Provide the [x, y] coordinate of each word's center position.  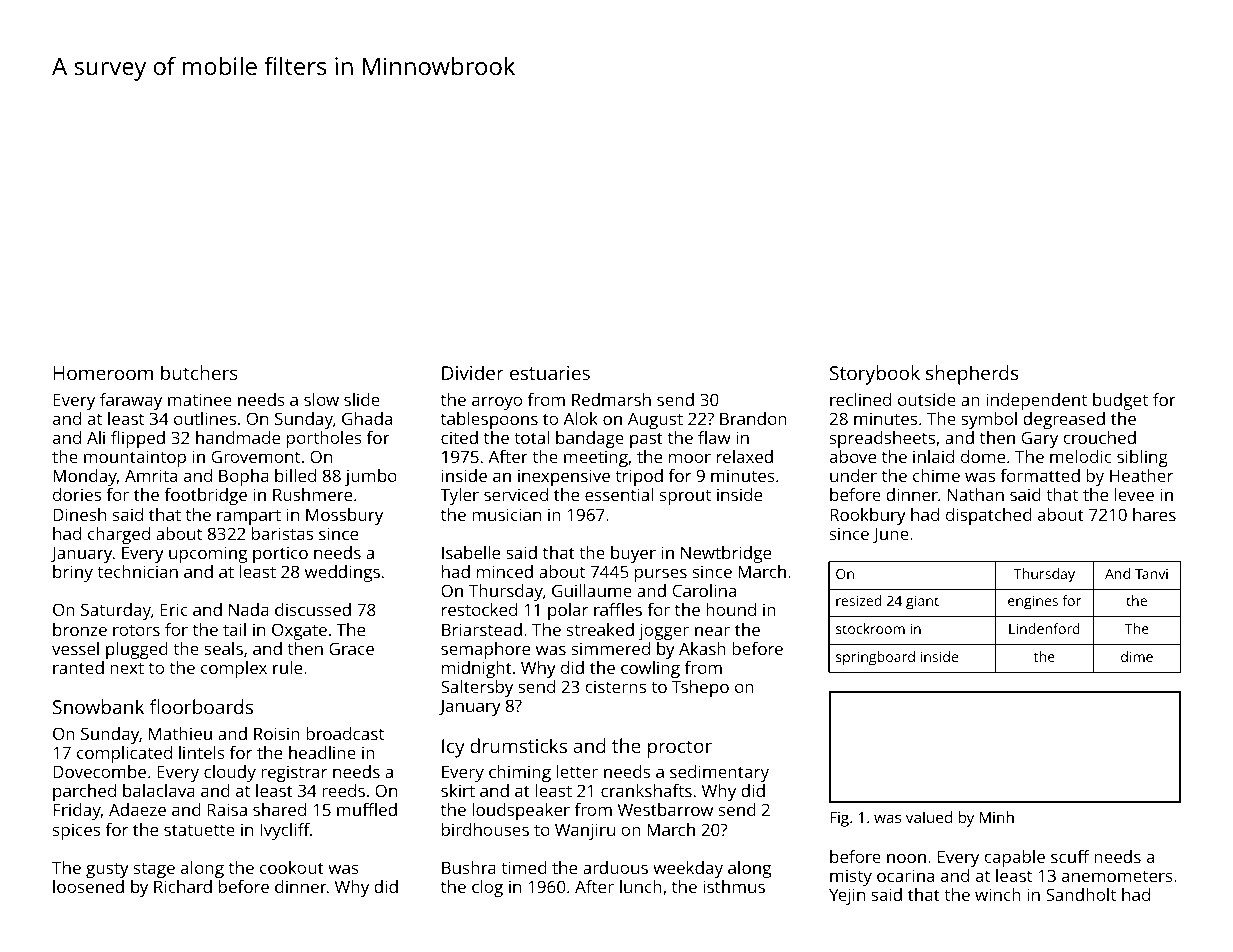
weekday [688, 869]
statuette [199, 830]
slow [321, 399]
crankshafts [646, 790]
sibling [1142, 458]
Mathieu [180, 733]
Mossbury [344, 516]
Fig [839, 819]
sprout [685, 497]
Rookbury [868, 516]
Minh [997, 817]
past [646, 440]
